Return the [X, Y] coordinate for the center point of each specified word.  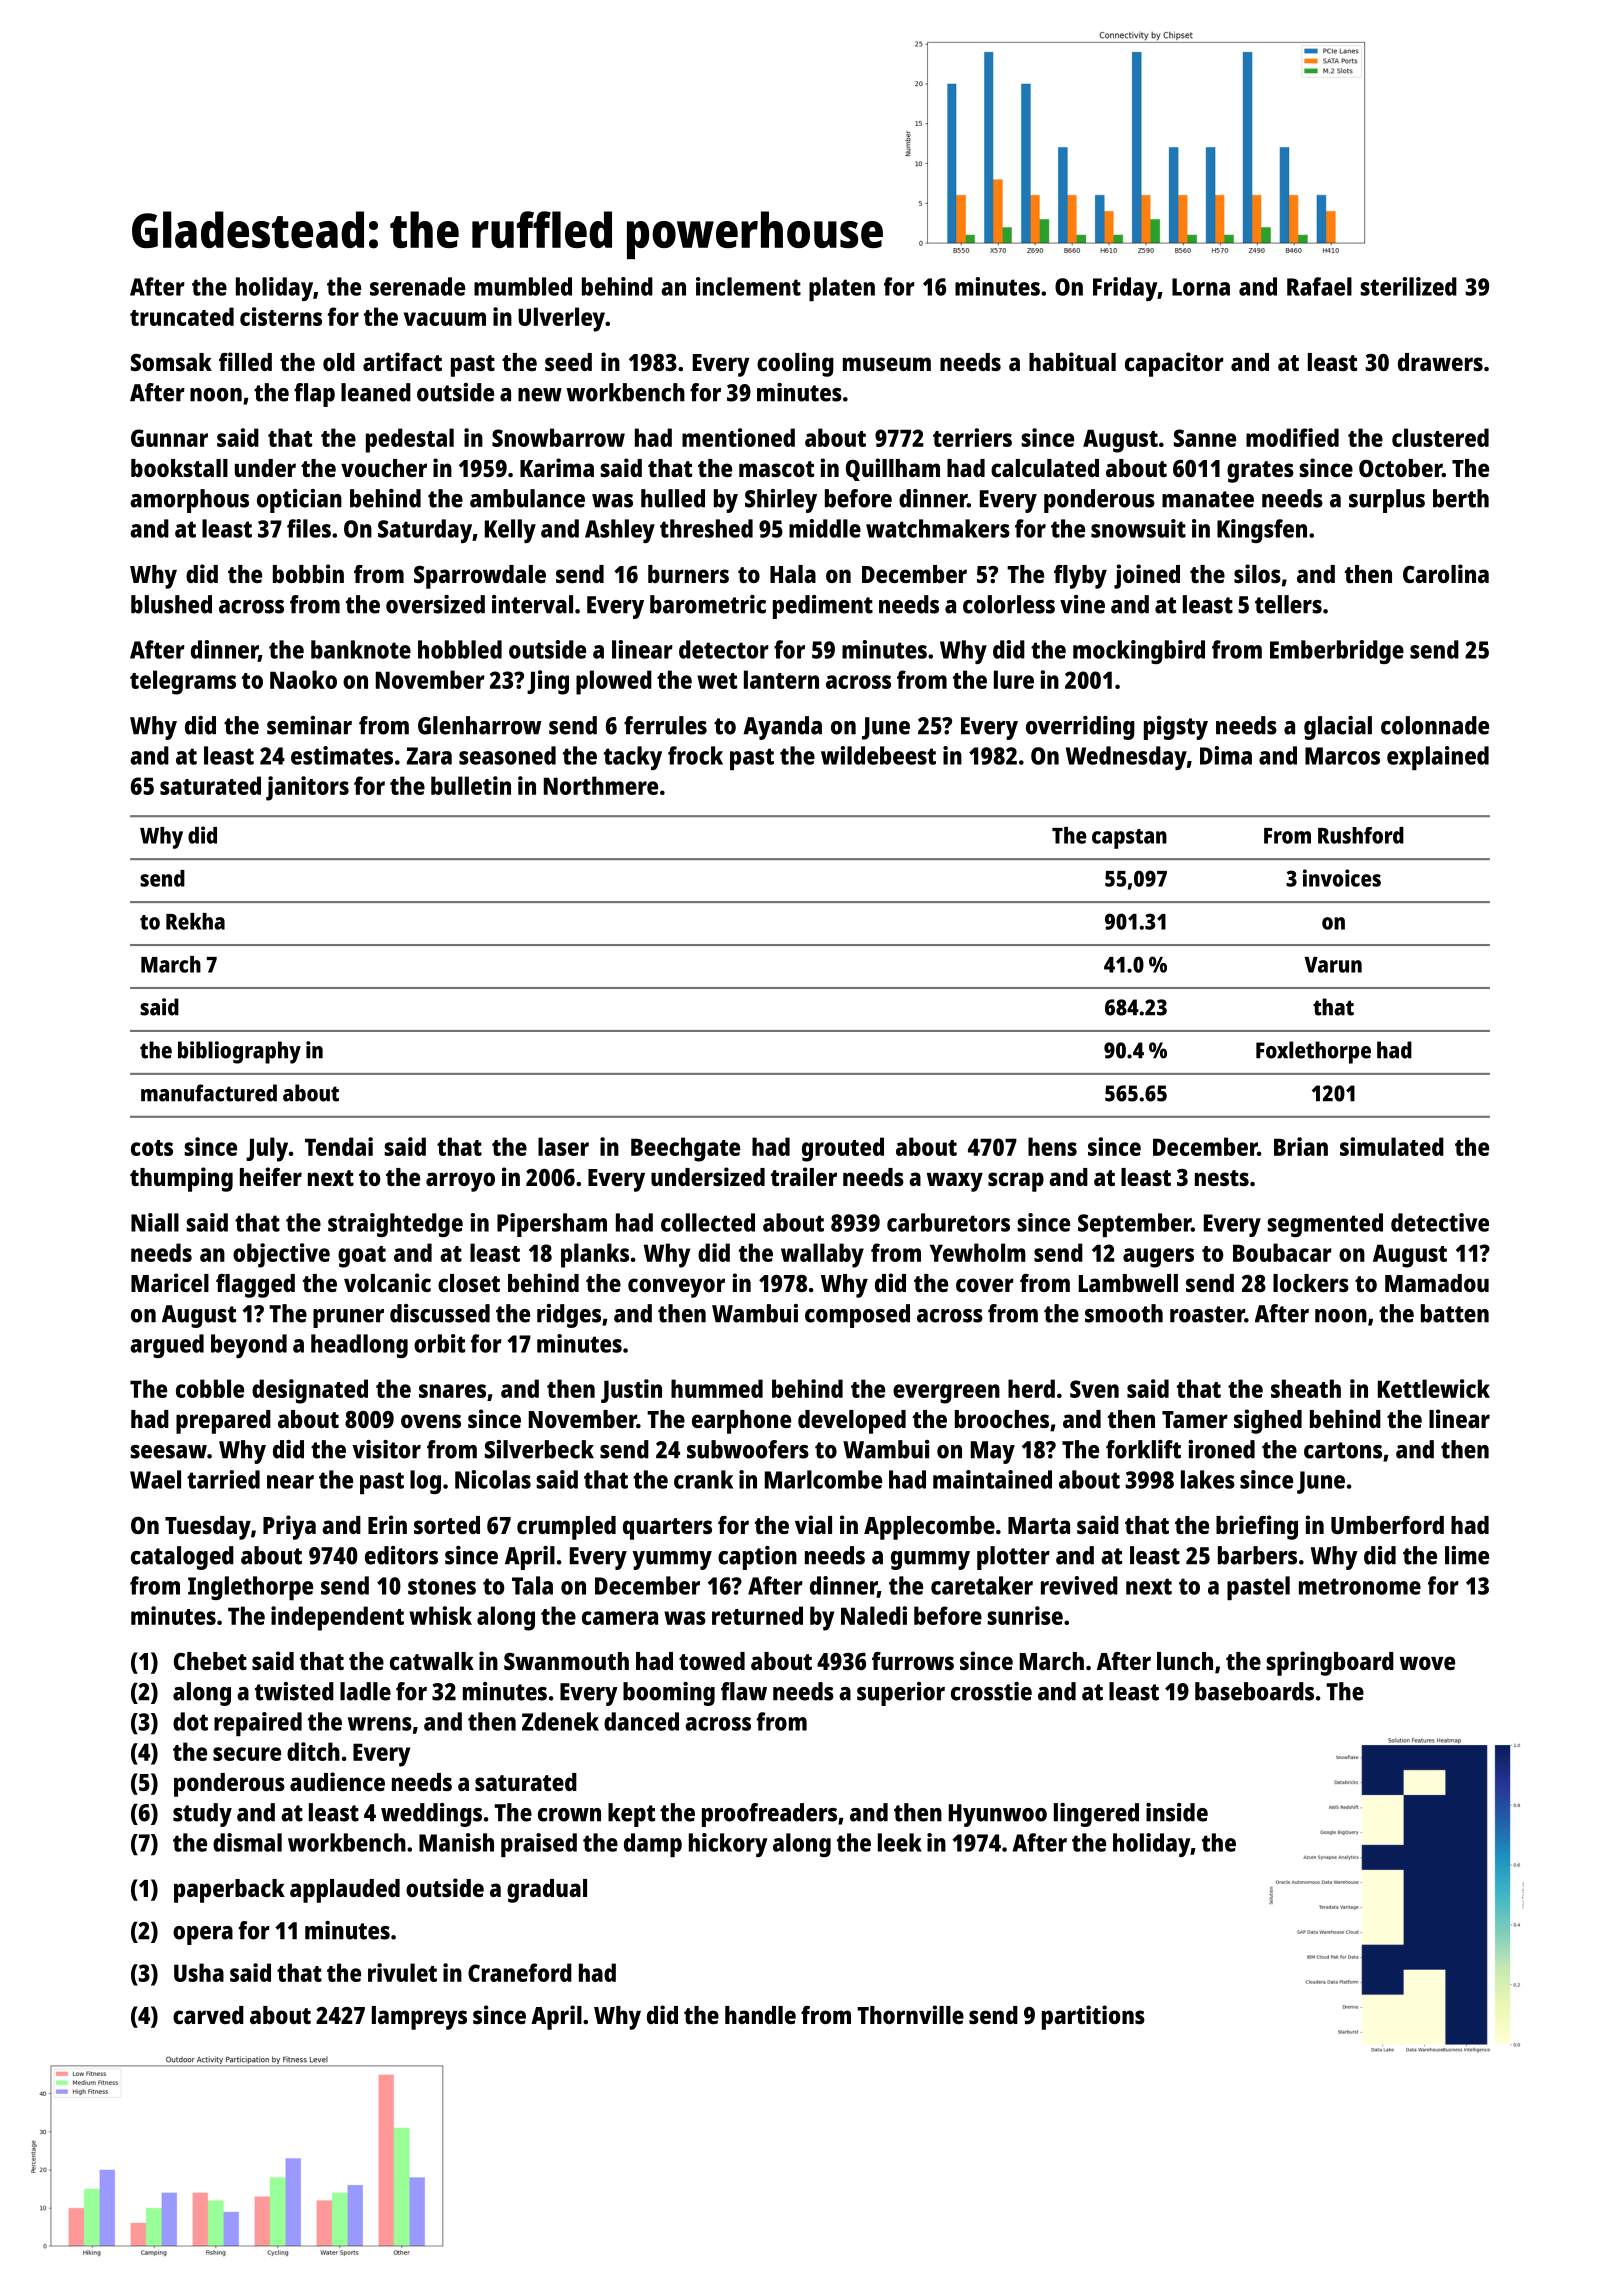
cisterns [281, 316]
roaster [1207, 1314]
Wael [155, 1479]
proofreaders [769, 1815]
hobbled [460, 649]
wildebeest [878, 755]
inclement [748, 286]
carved [208, 2015]
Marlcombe [823, 1479]
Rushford [1361, 835]
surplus [1387, 501]
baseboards [1254, 1691]
